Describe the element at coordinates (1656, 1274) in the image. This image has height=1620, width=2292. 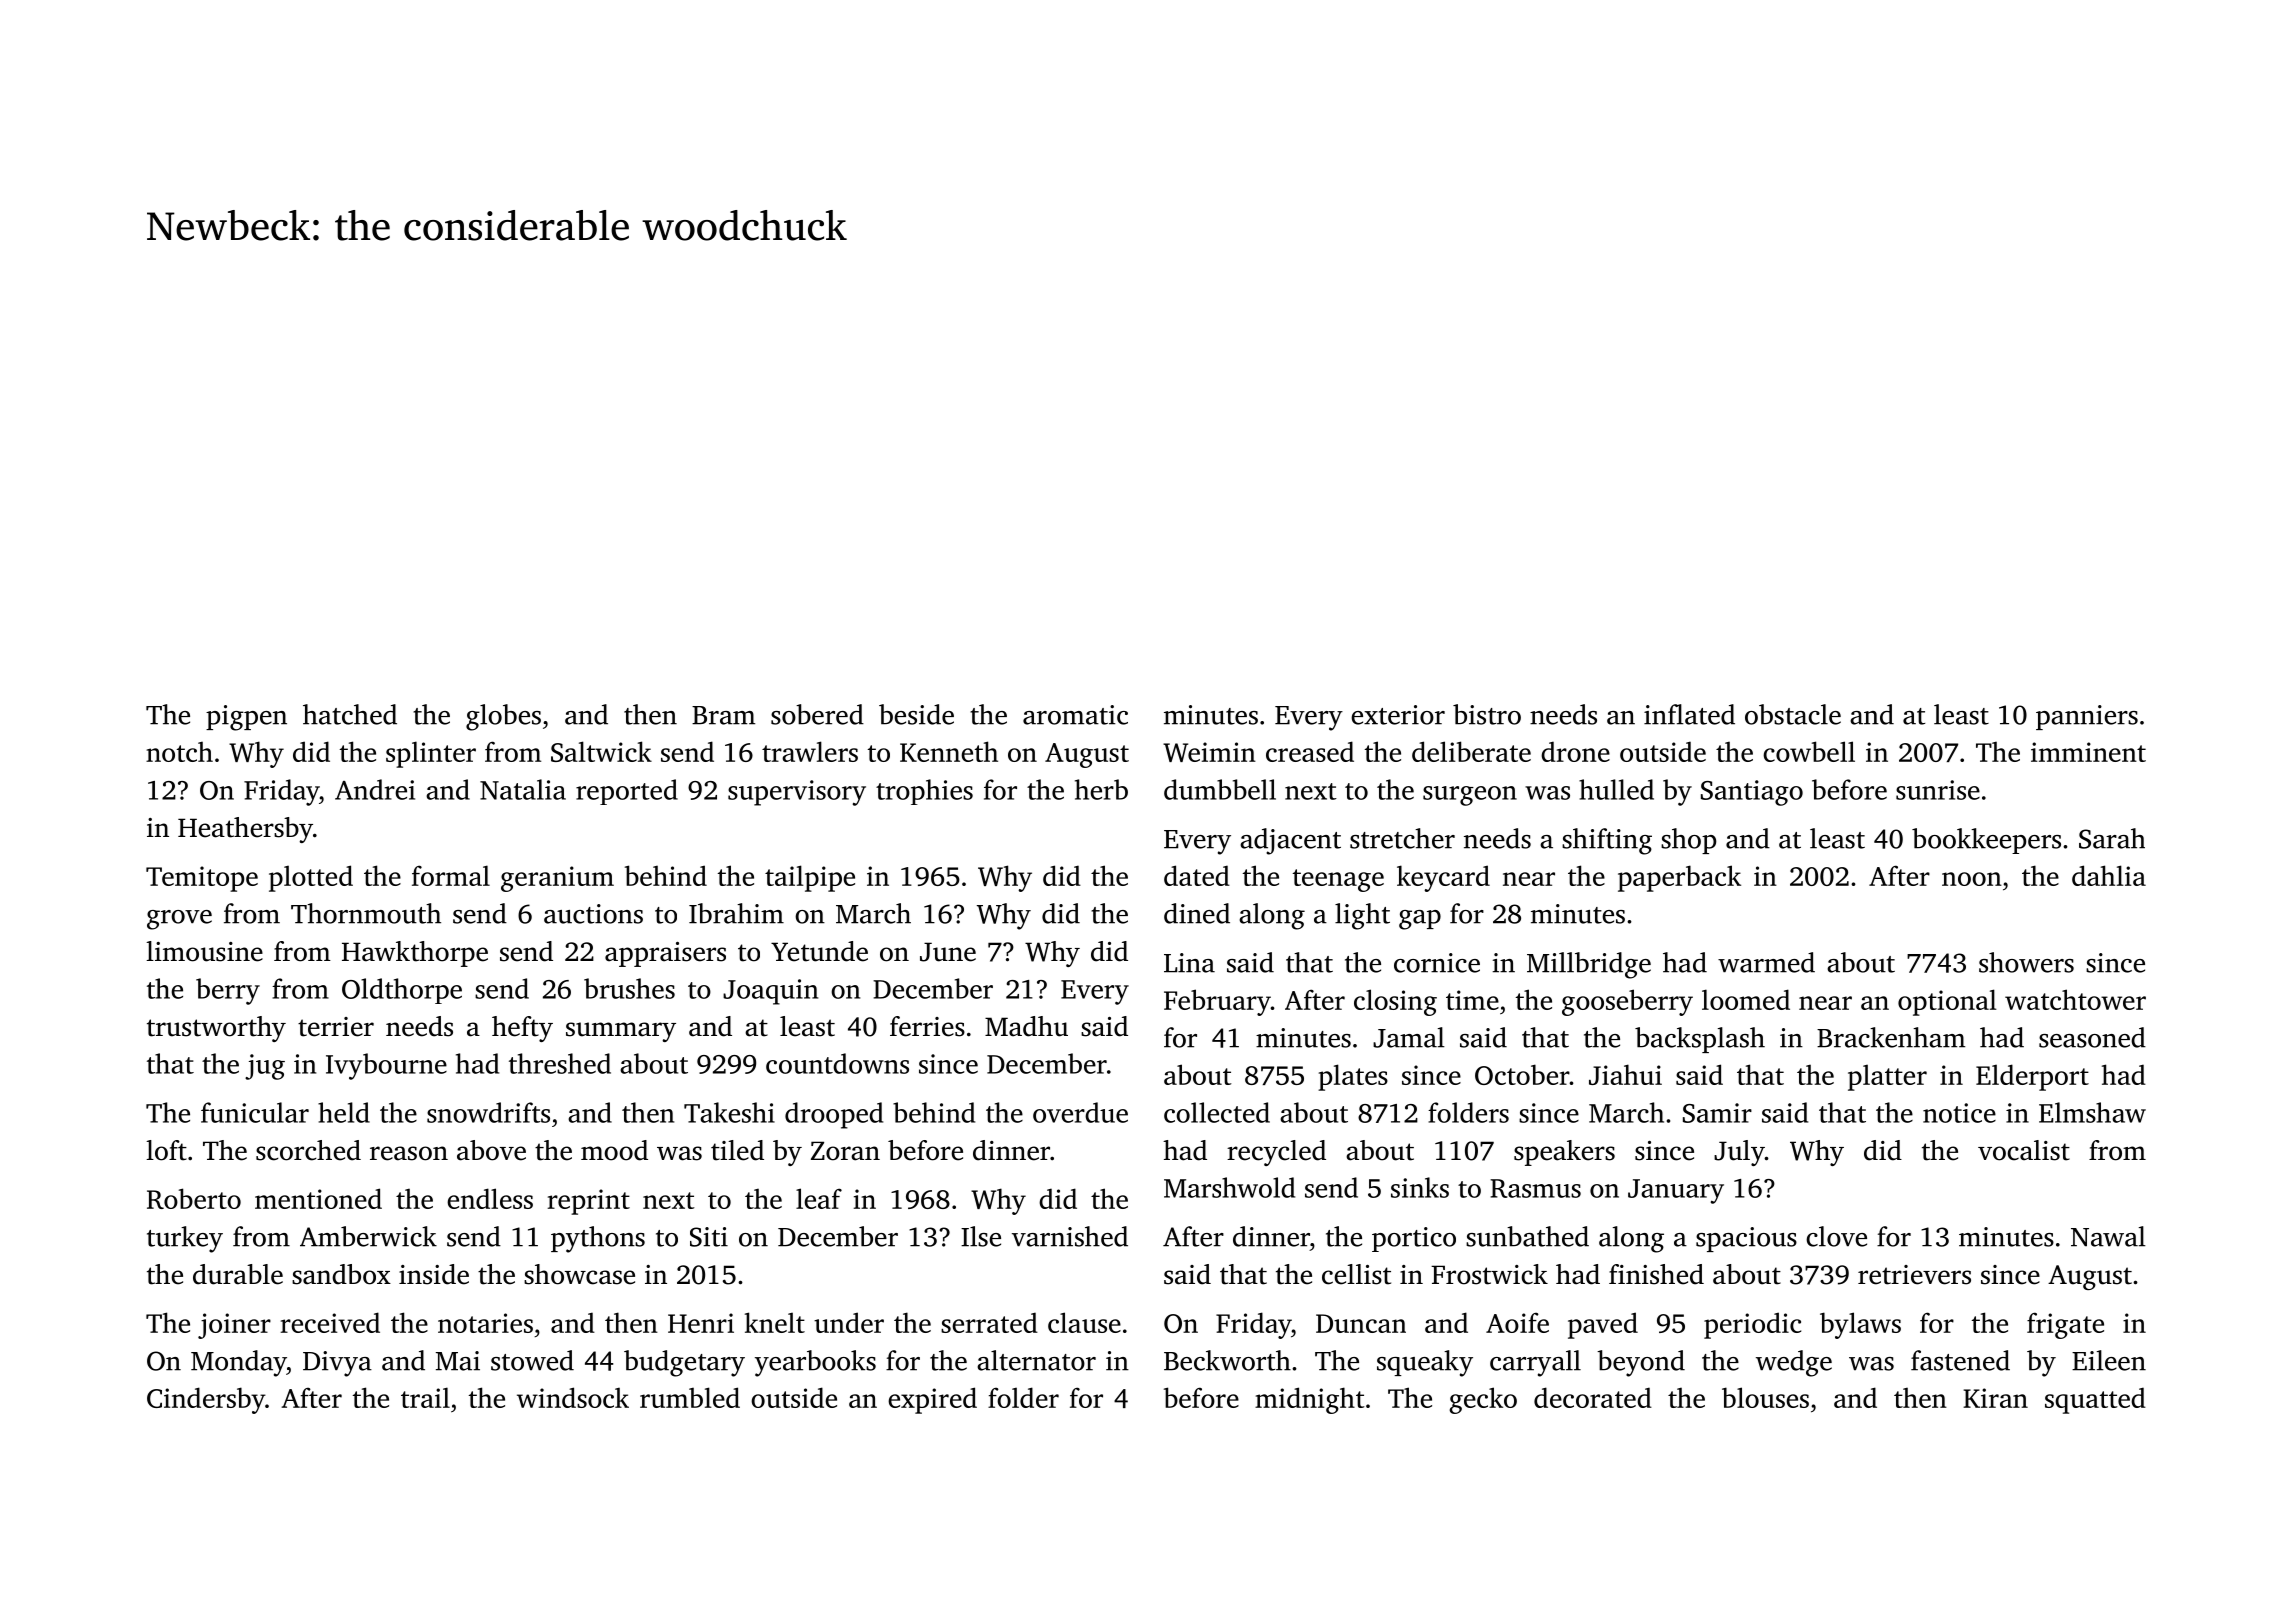
I see `finished` at that location.
